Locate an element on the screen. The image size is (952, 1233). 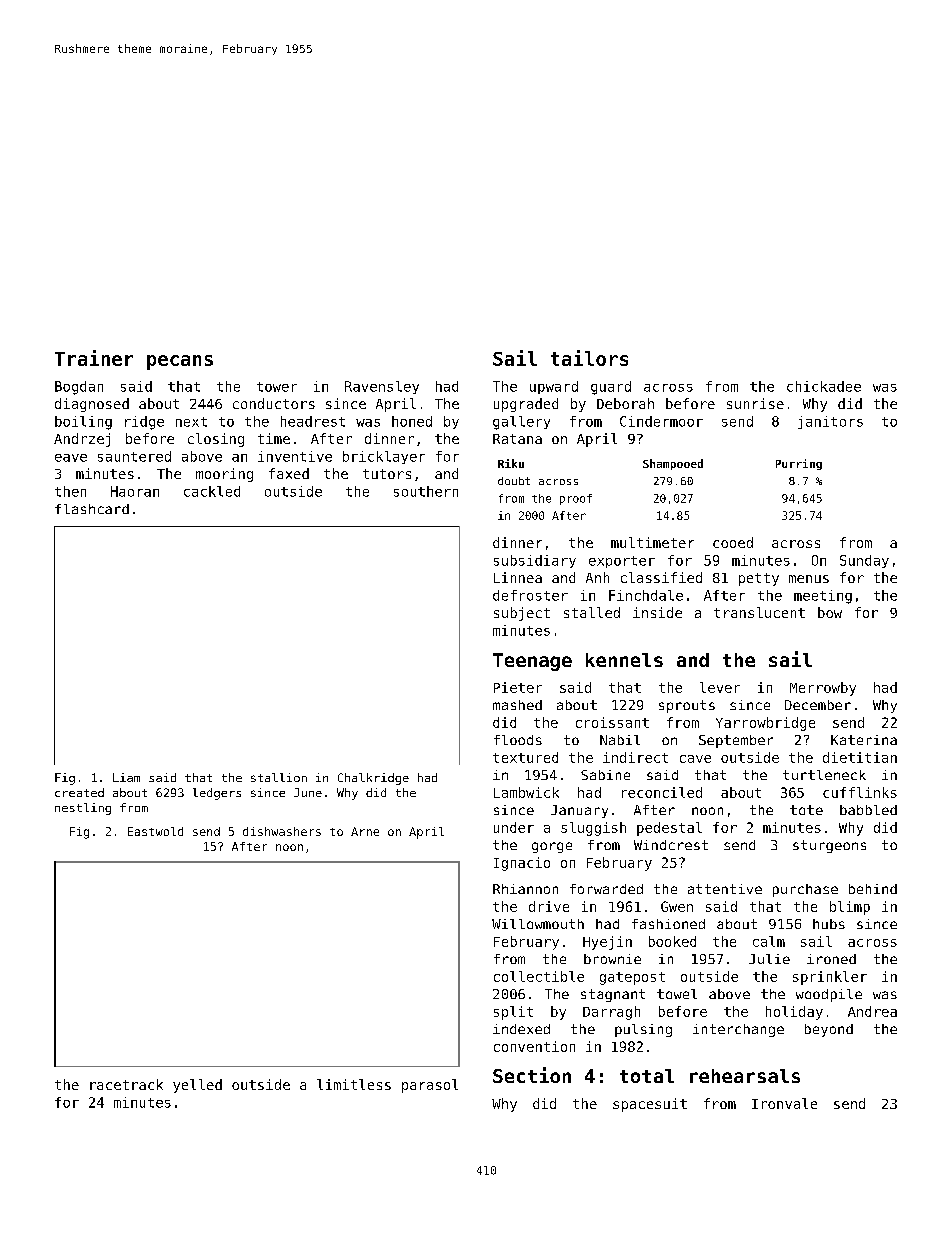
yelled is located at coordinates (197, 1086).
